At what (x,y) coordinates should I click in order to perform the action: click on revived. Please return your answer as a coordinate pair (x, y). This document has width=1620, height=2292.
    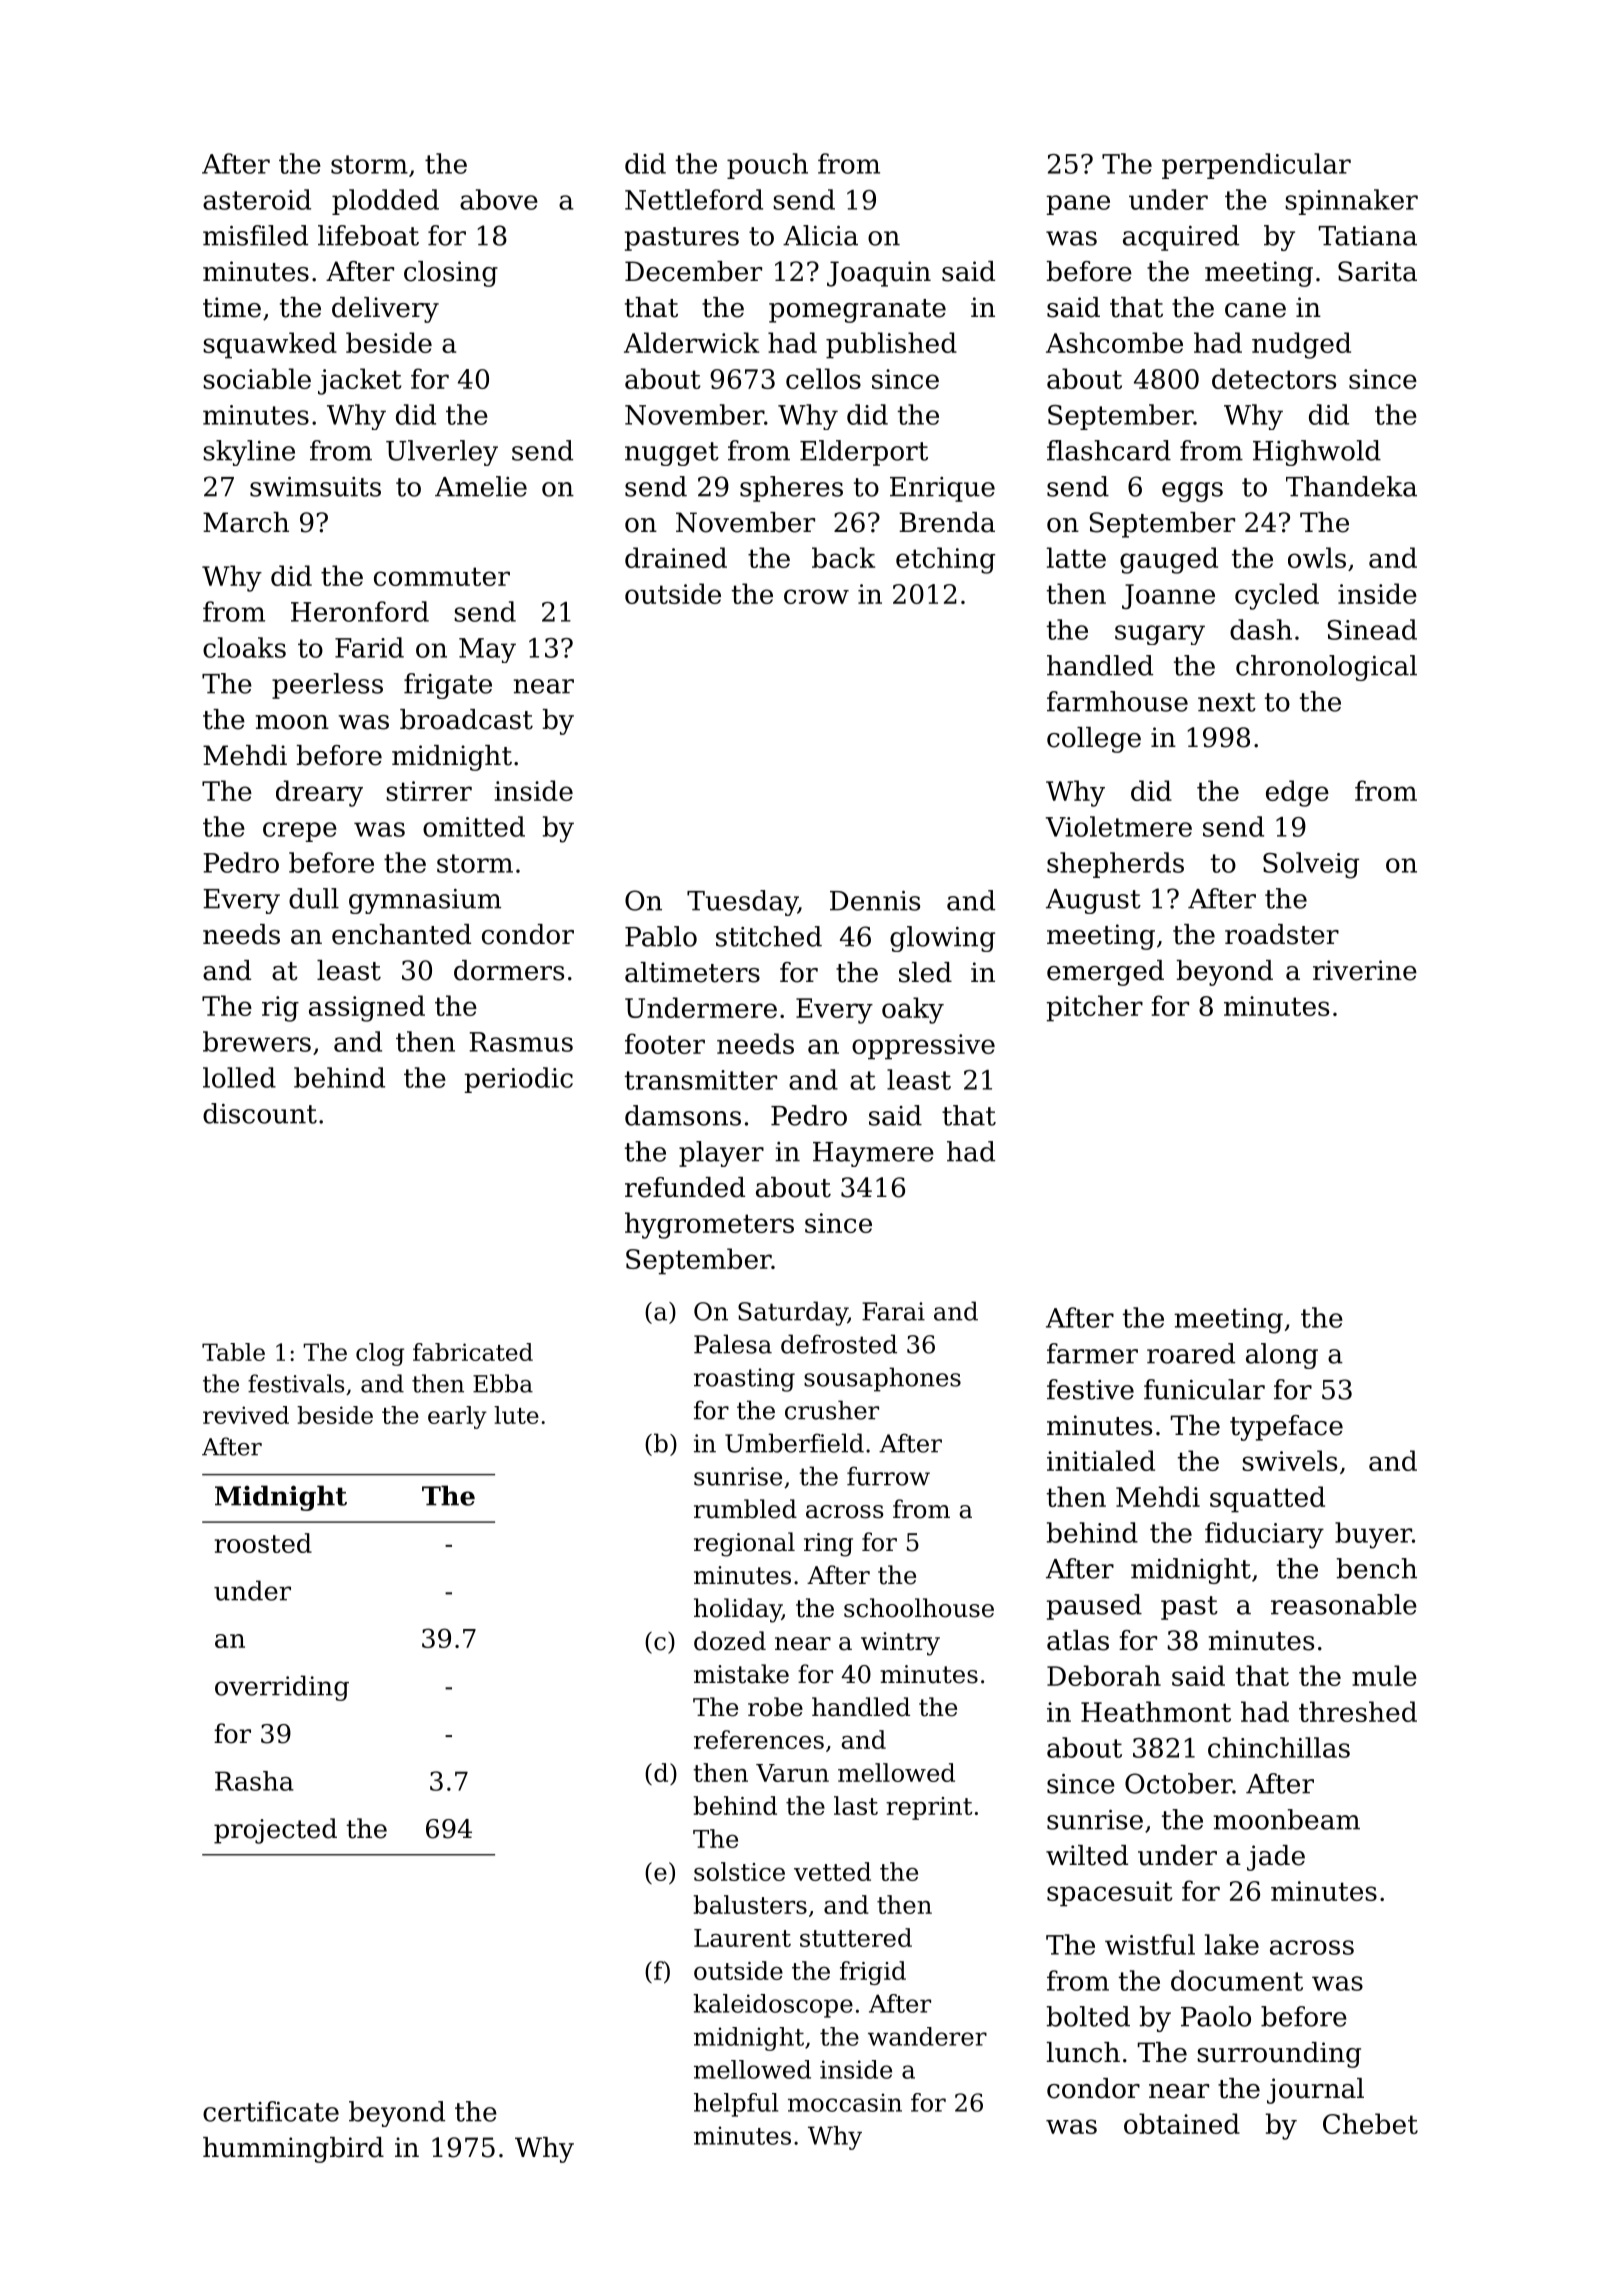
    Looking at the image, I should click on (246, 1415).
